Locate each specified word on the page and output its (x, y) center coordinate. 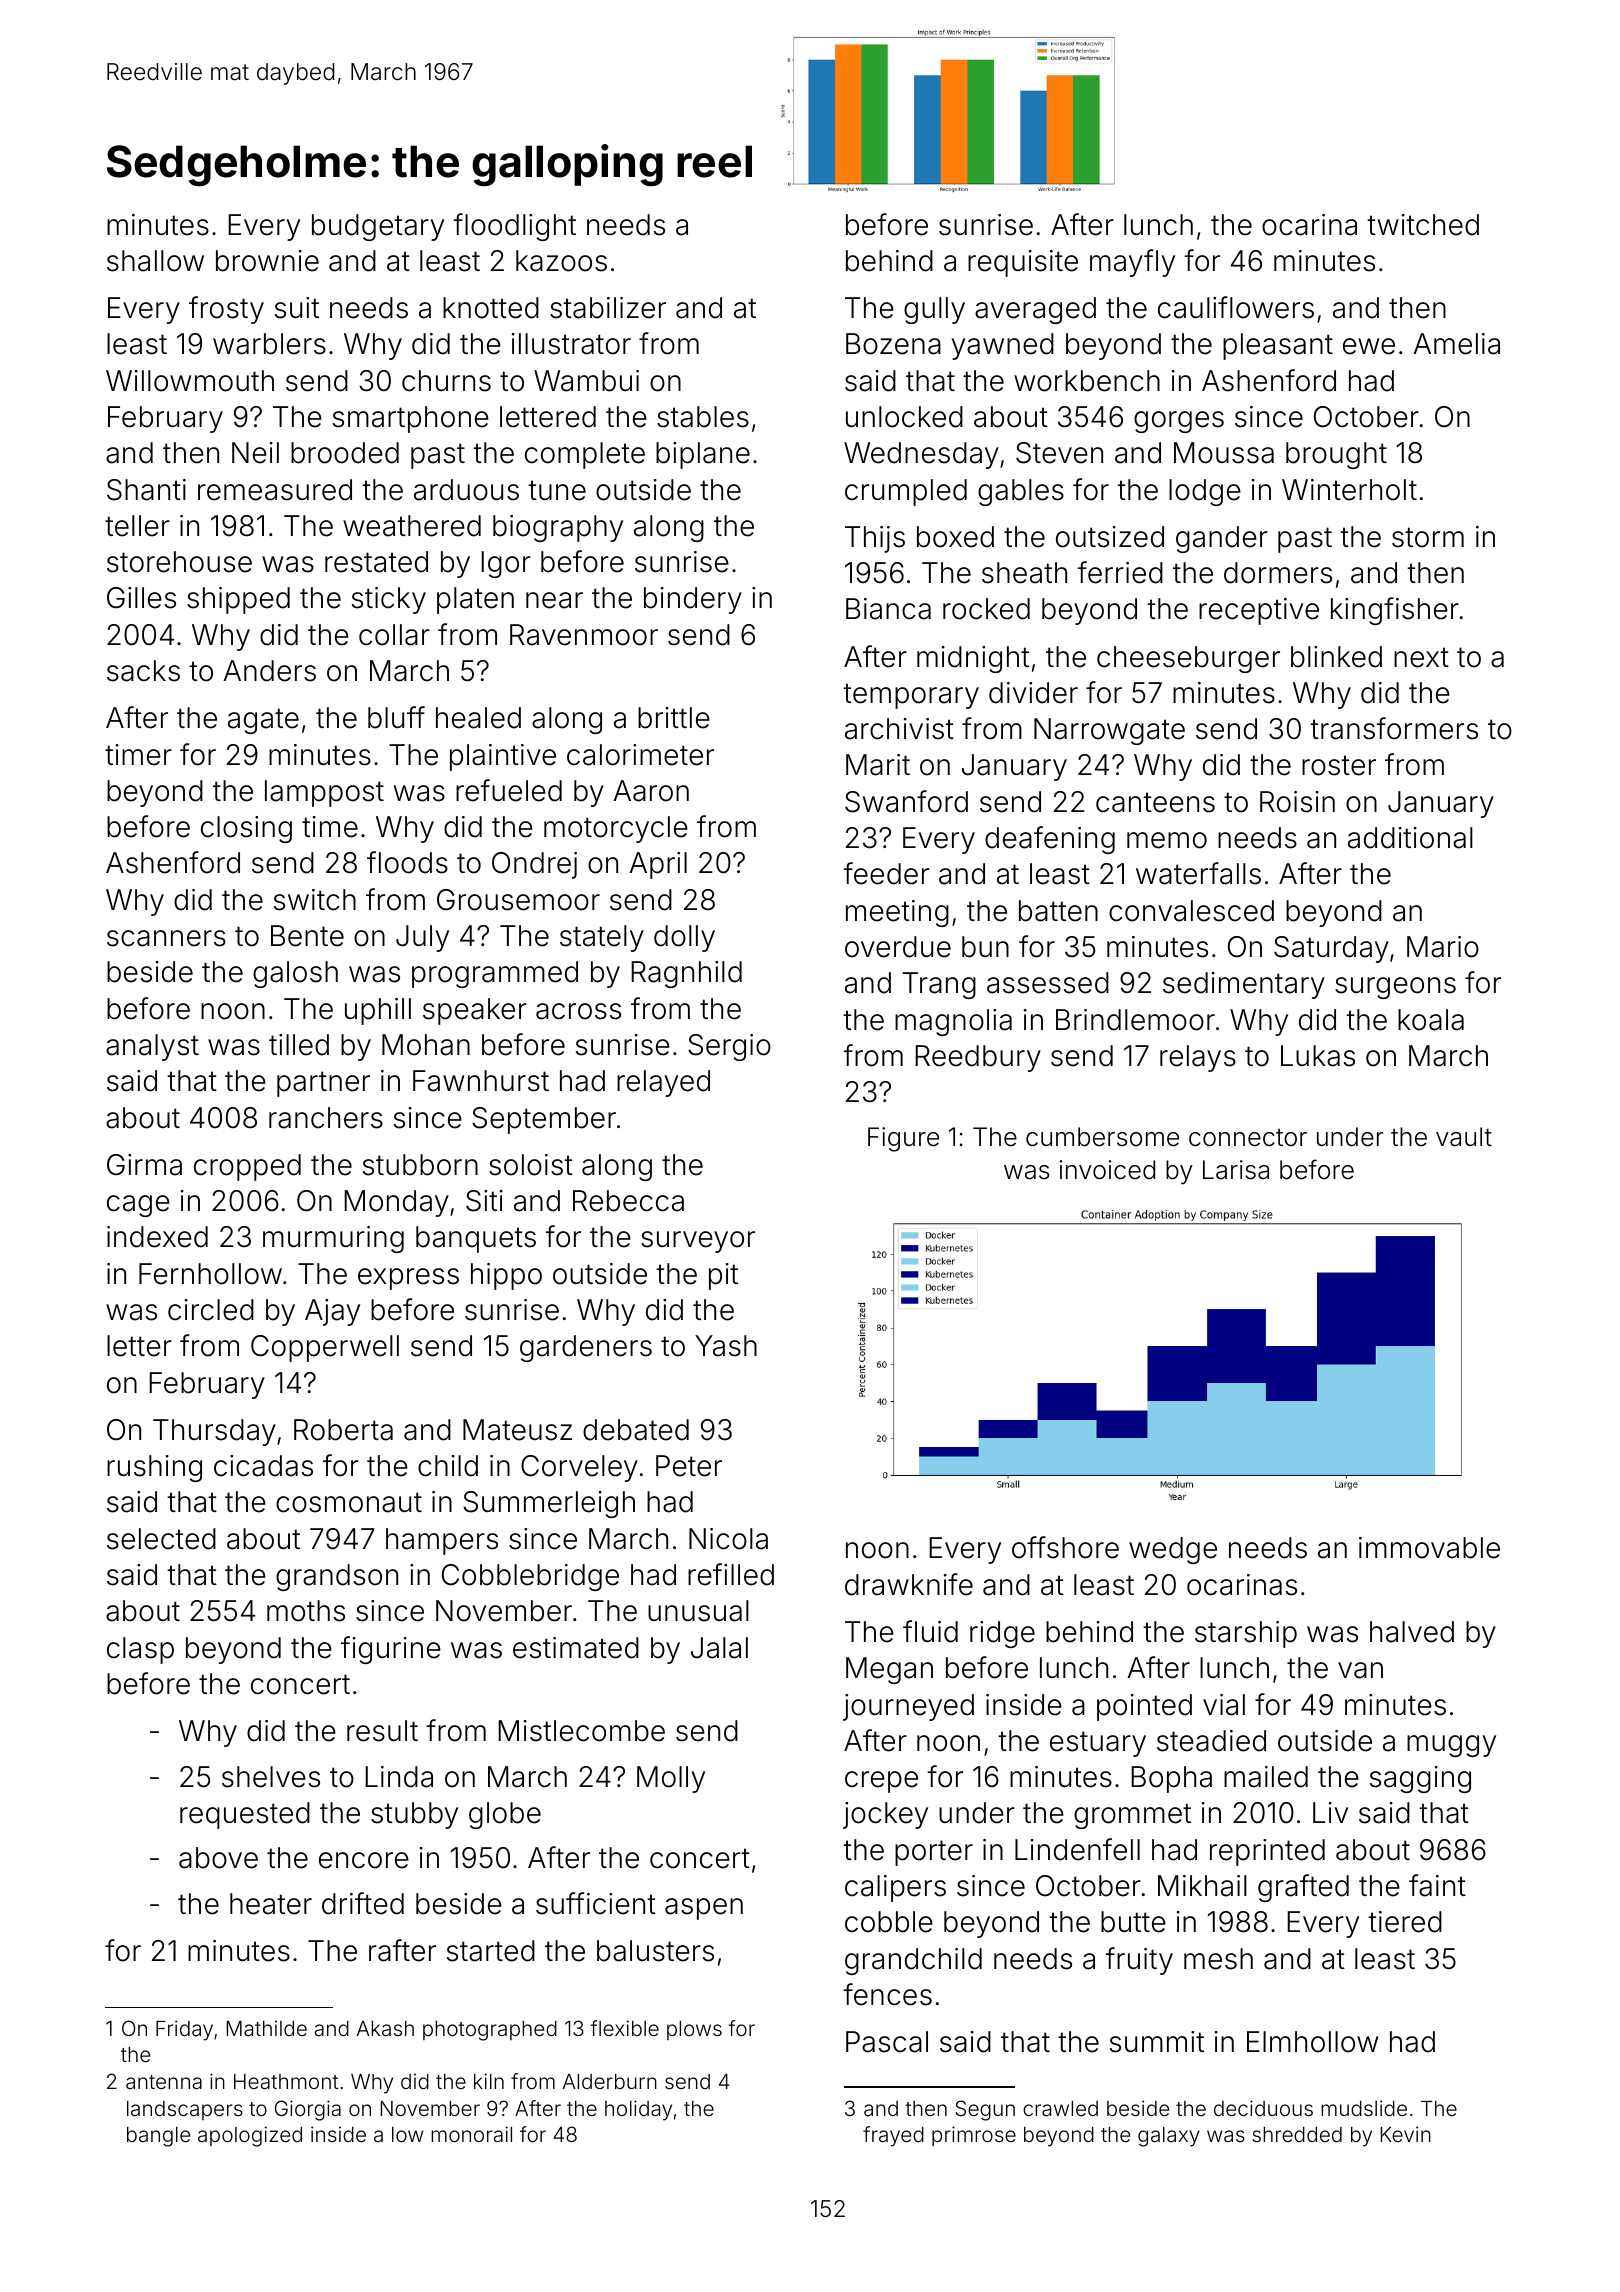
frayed (893, 2136)
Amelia (1456, 344)
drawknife (909, 1584)
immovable (1429, 1548)
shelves (271, 1777)
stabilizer (608, 308)
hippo (506, 1276)
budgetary (378, 227)
